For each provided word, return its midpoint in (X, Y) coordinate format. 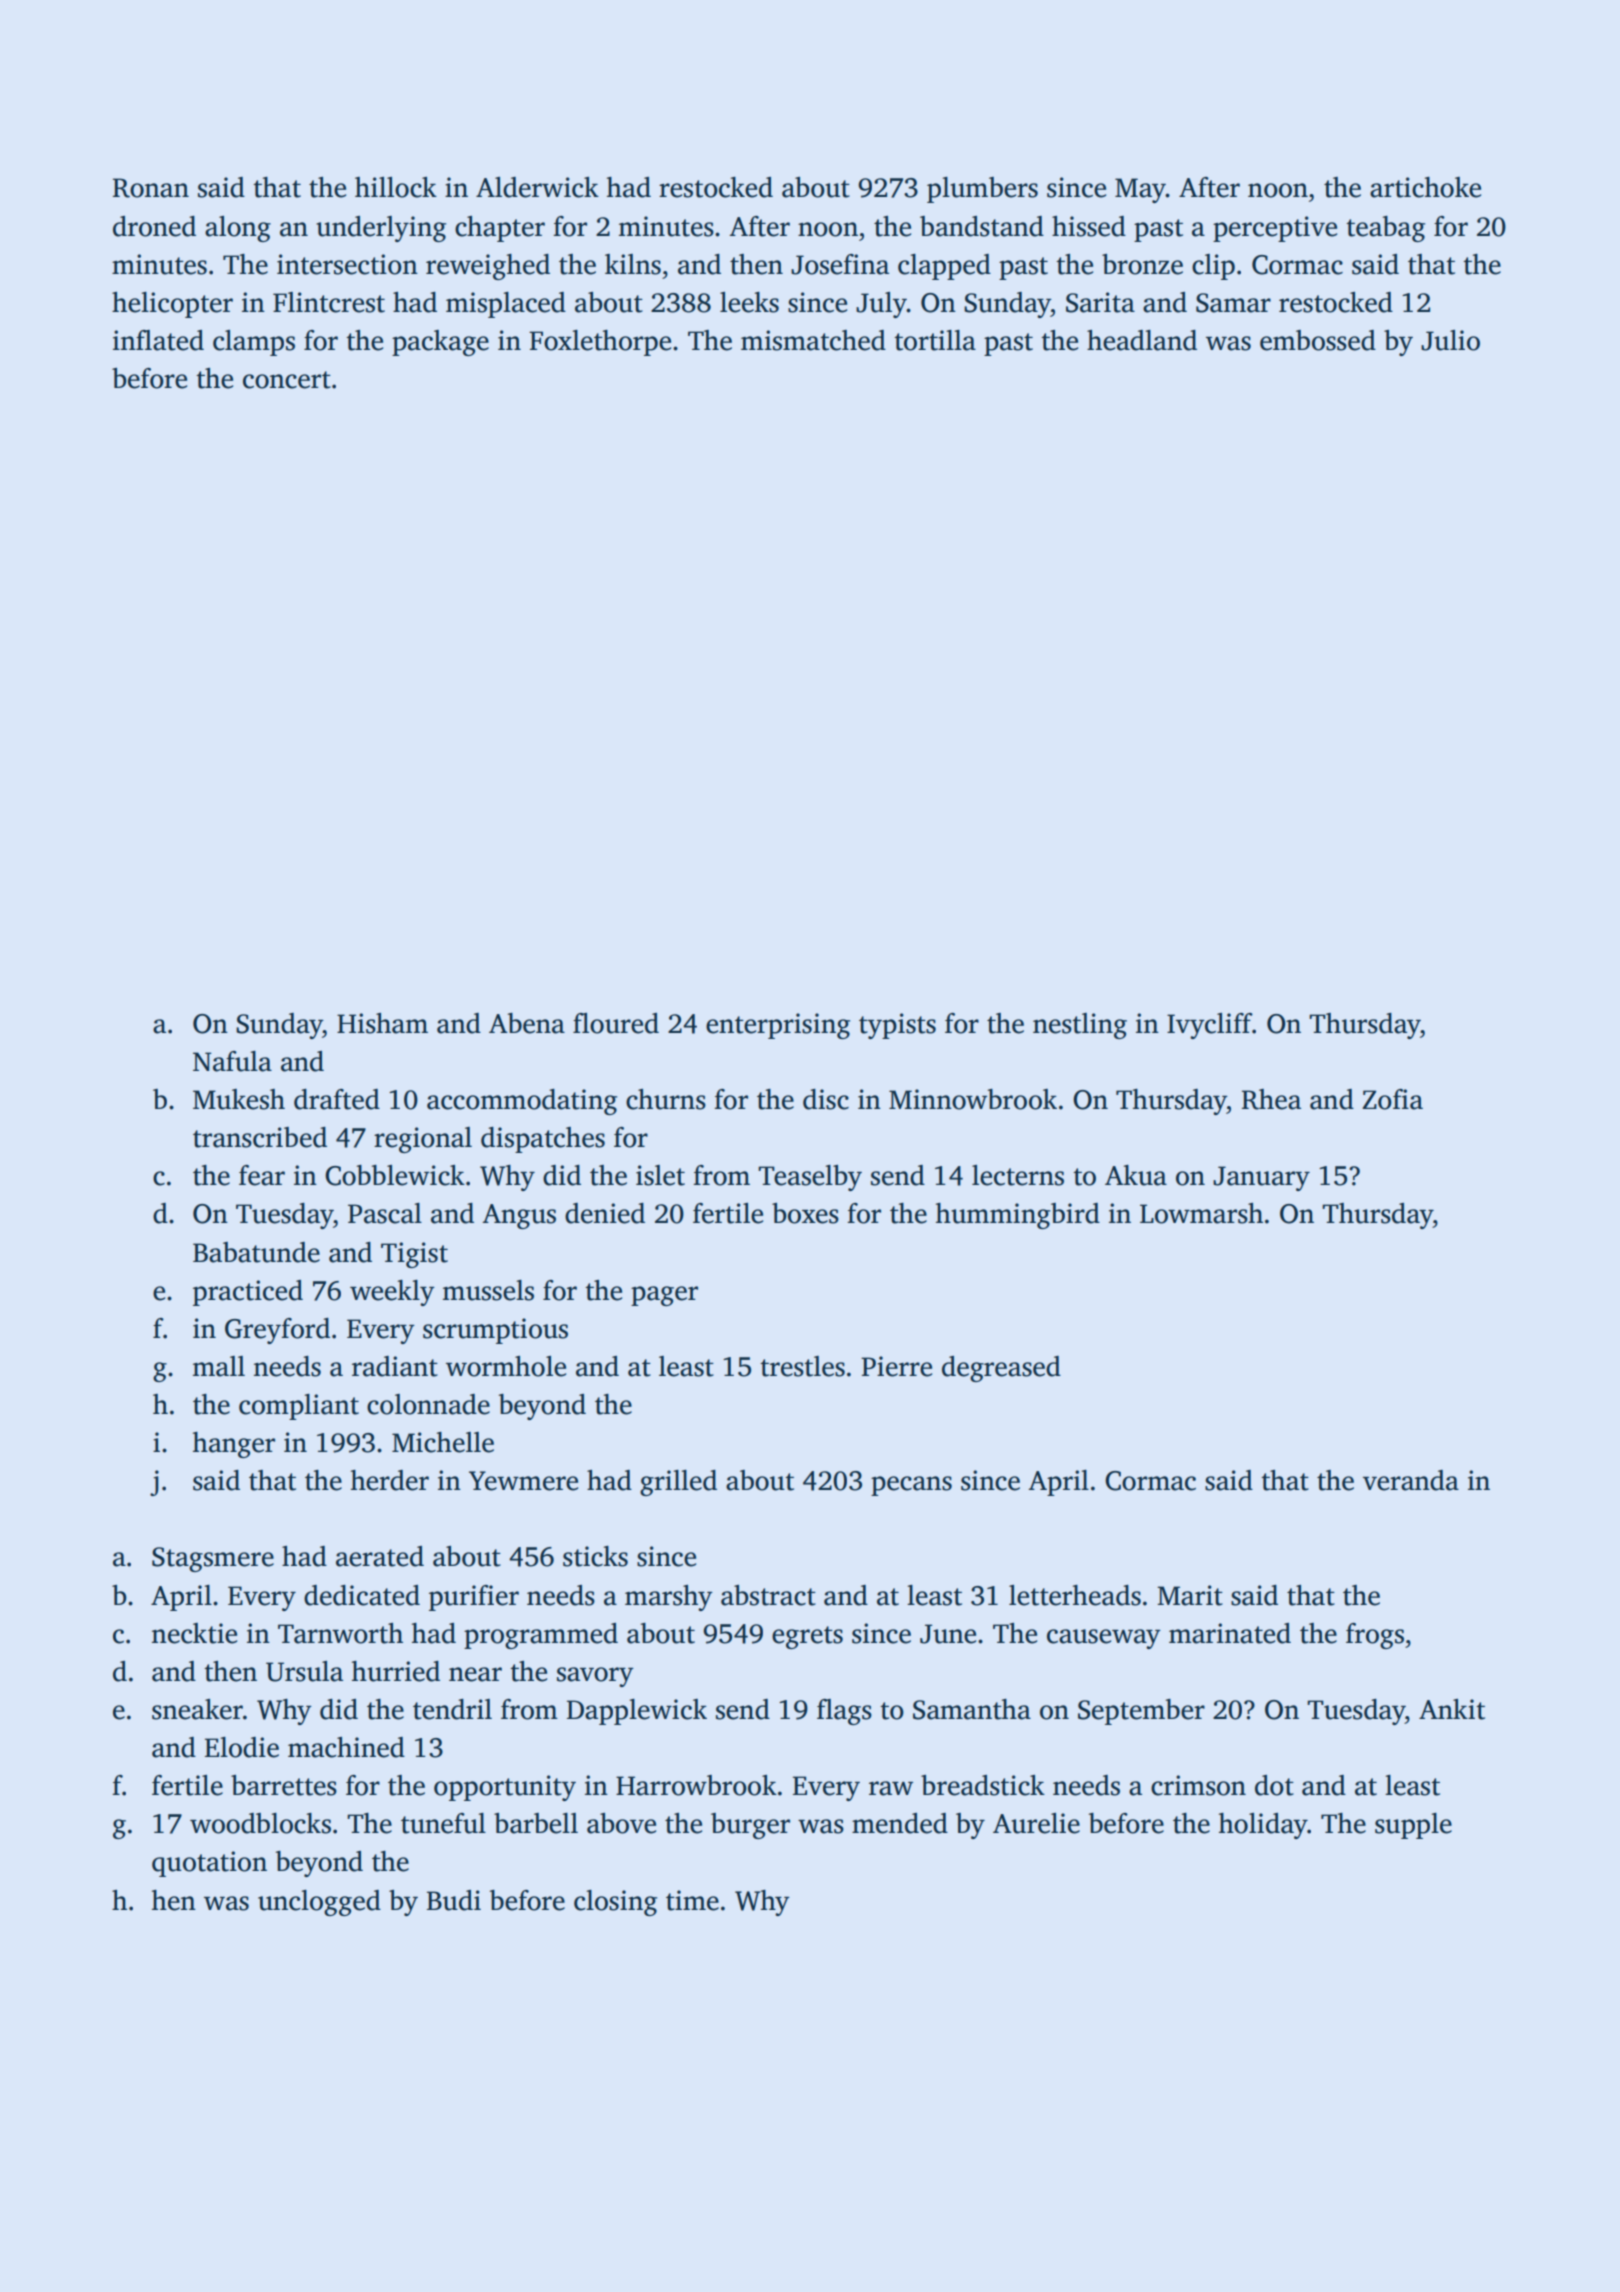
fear (262, 1175)
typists (897, 1026)
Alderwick (537, 187)
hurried (396, 1671)
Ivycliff (1210, 1026)
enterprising (778, 1026)
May (1140, 190)
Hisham (382, 1023)
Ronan (151, 188)
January (1261, 1178)
